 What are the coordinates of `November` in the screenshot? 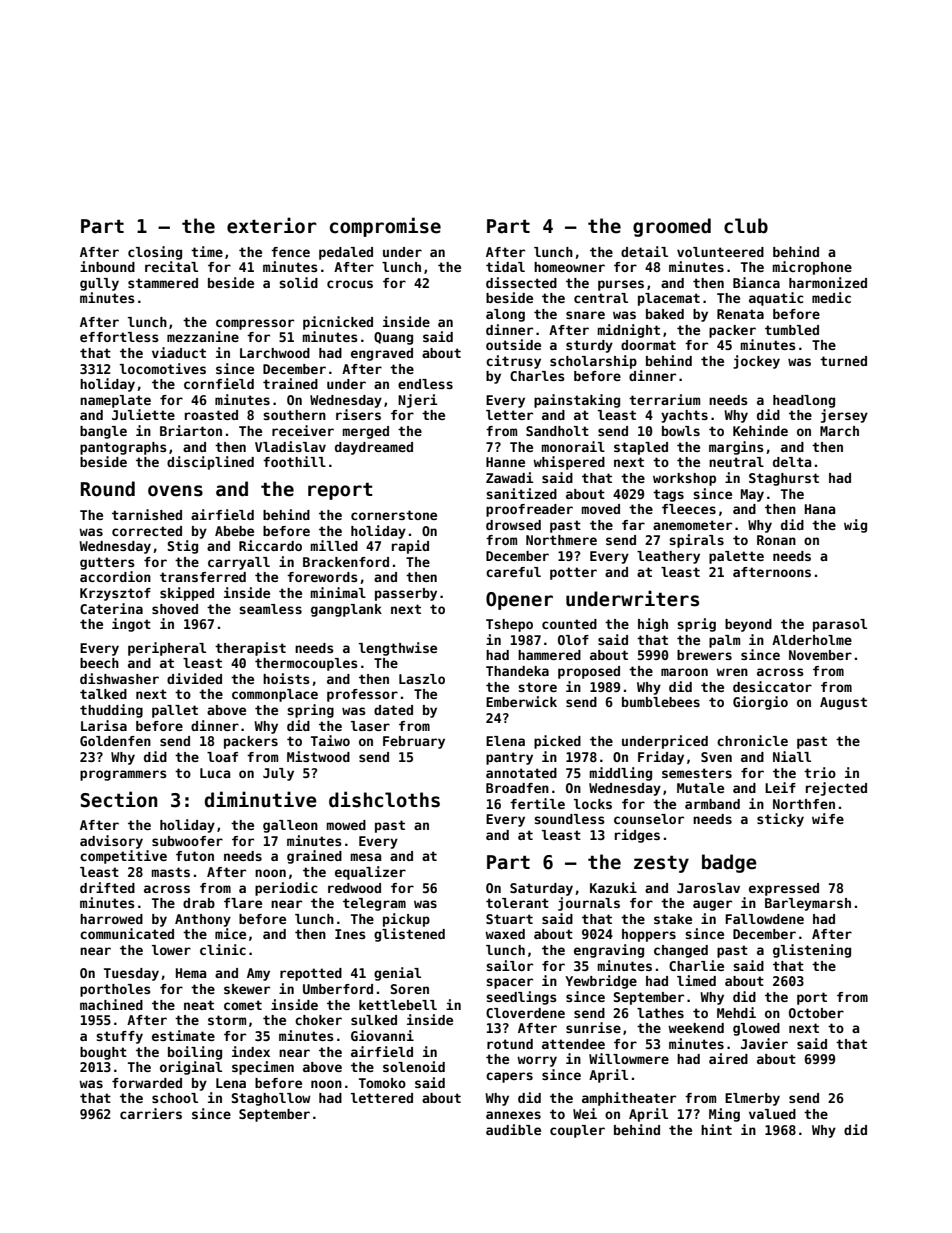 It's located at (820, 655).
